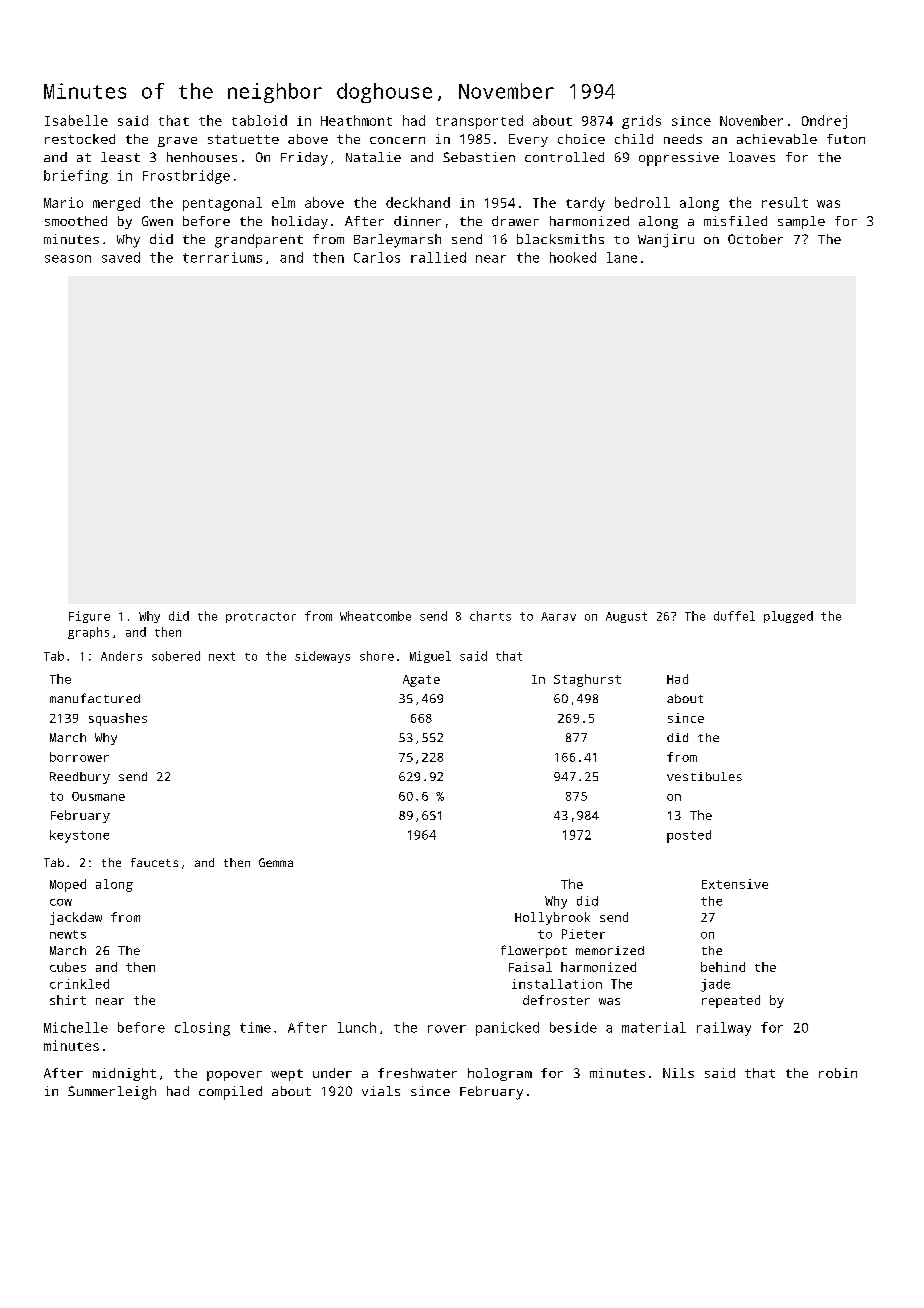 This document has width=924, height=1308. Describe the element at coordinates (838, 1073) in the document. I see `robin` at that location.
